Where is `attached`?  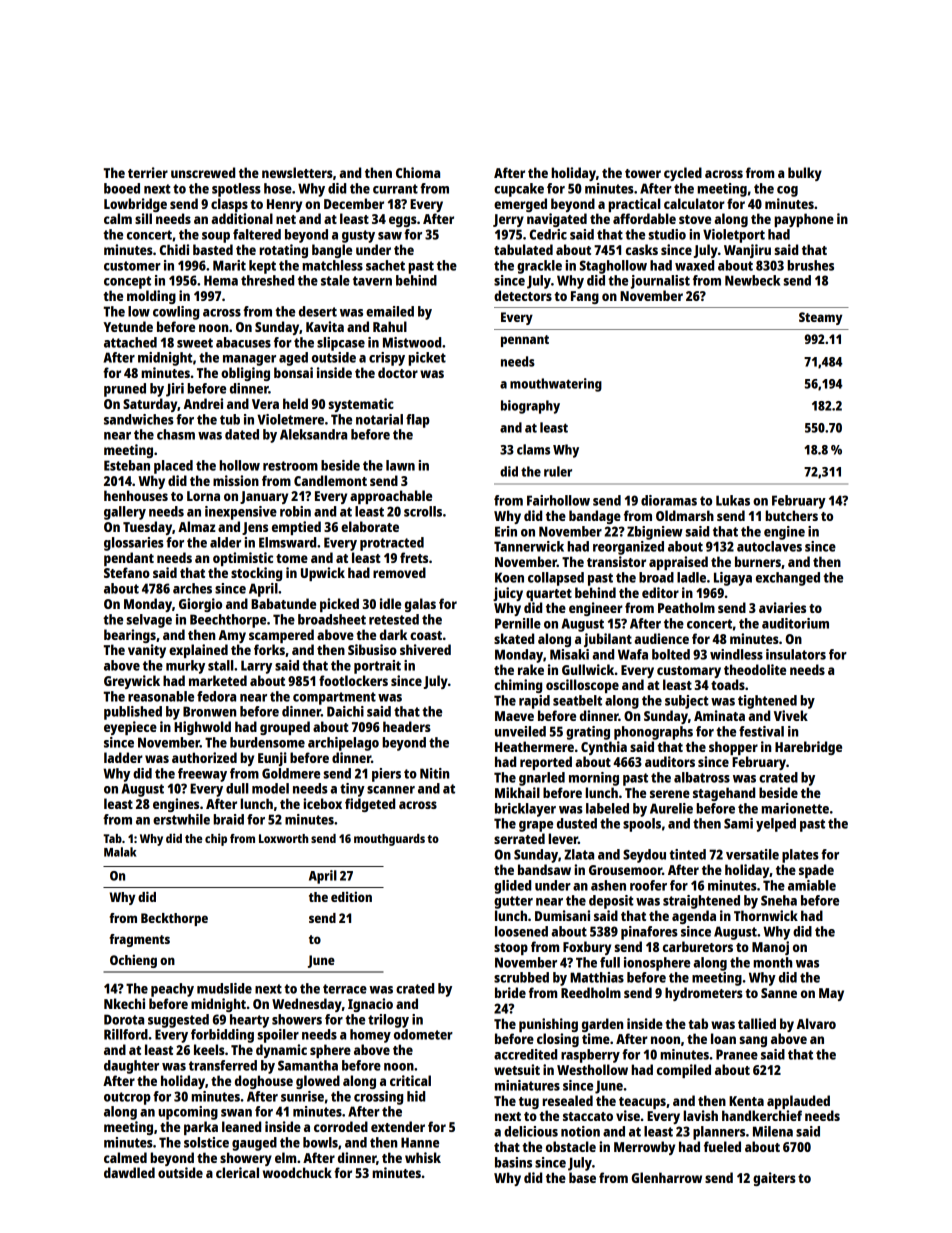 attached is located at coordinates (130, 342).
